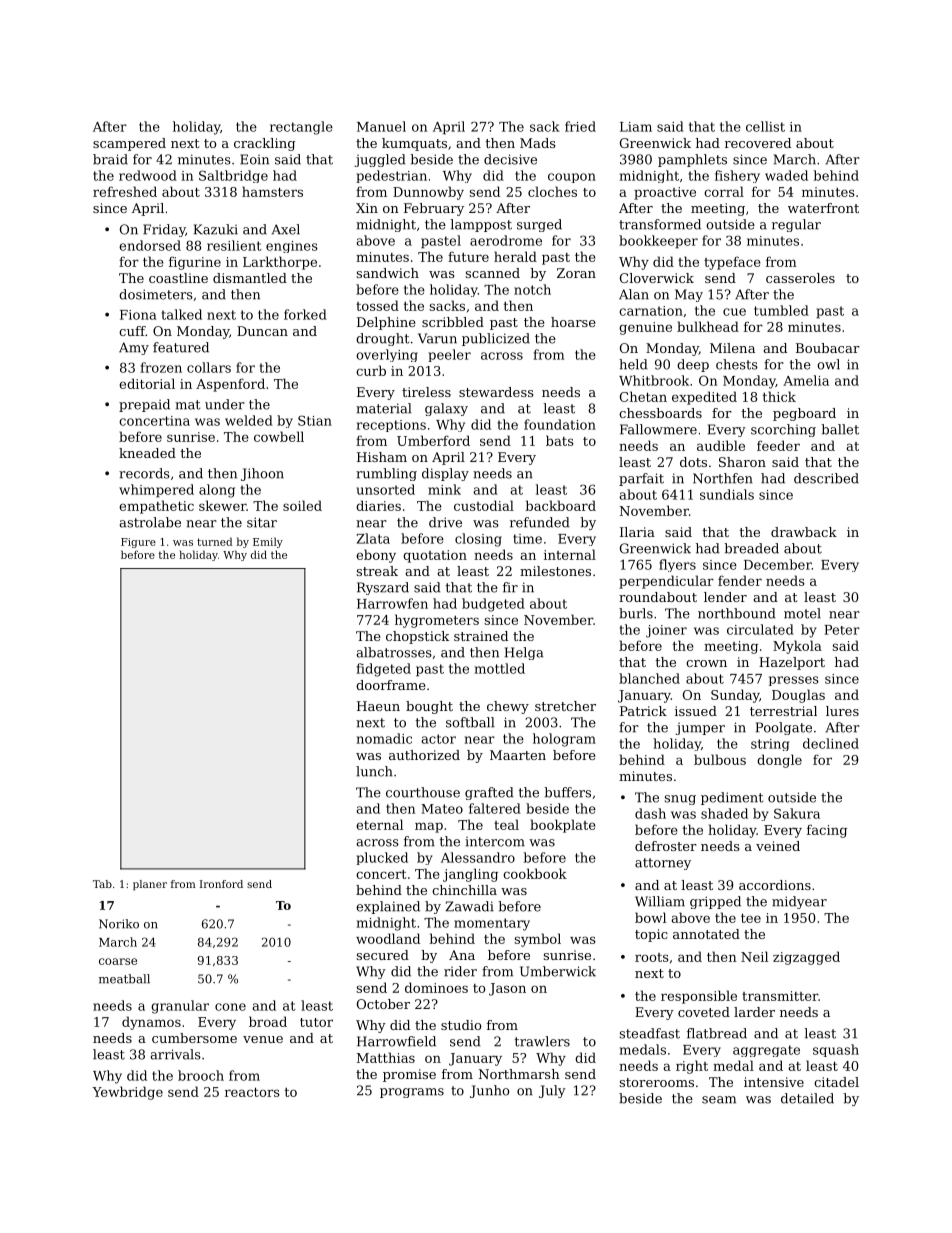  What do you see at coordinates (429, 707) in the screenshot?
I see `bought` at bounding box center [429, 707].
